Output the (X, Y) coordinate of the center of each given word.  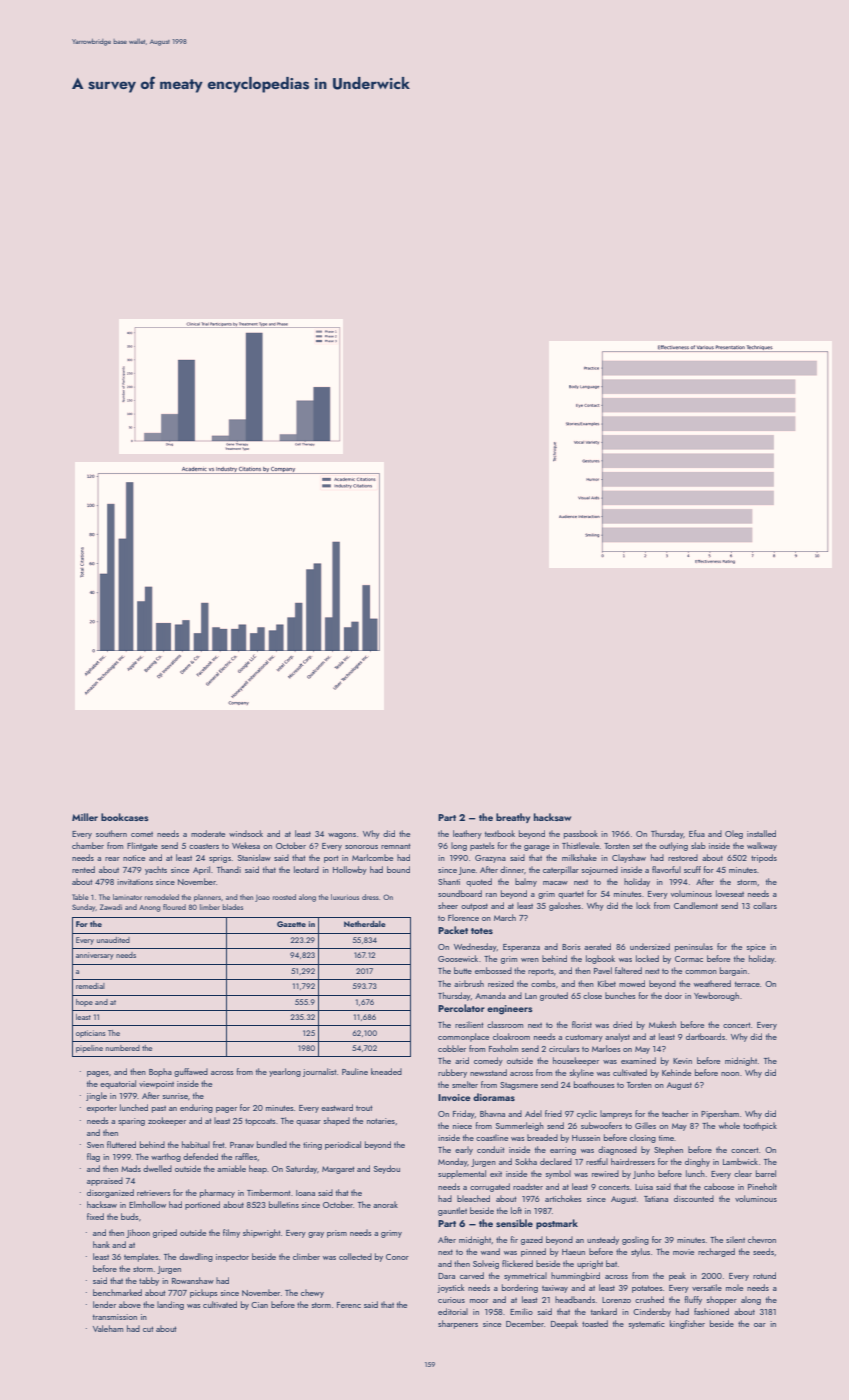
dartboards (705, 1036)
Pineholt (762, 1186)
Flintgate (142, 846)
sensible (514, 1223)
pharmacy (217, 1193)
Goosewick (458, 958)
